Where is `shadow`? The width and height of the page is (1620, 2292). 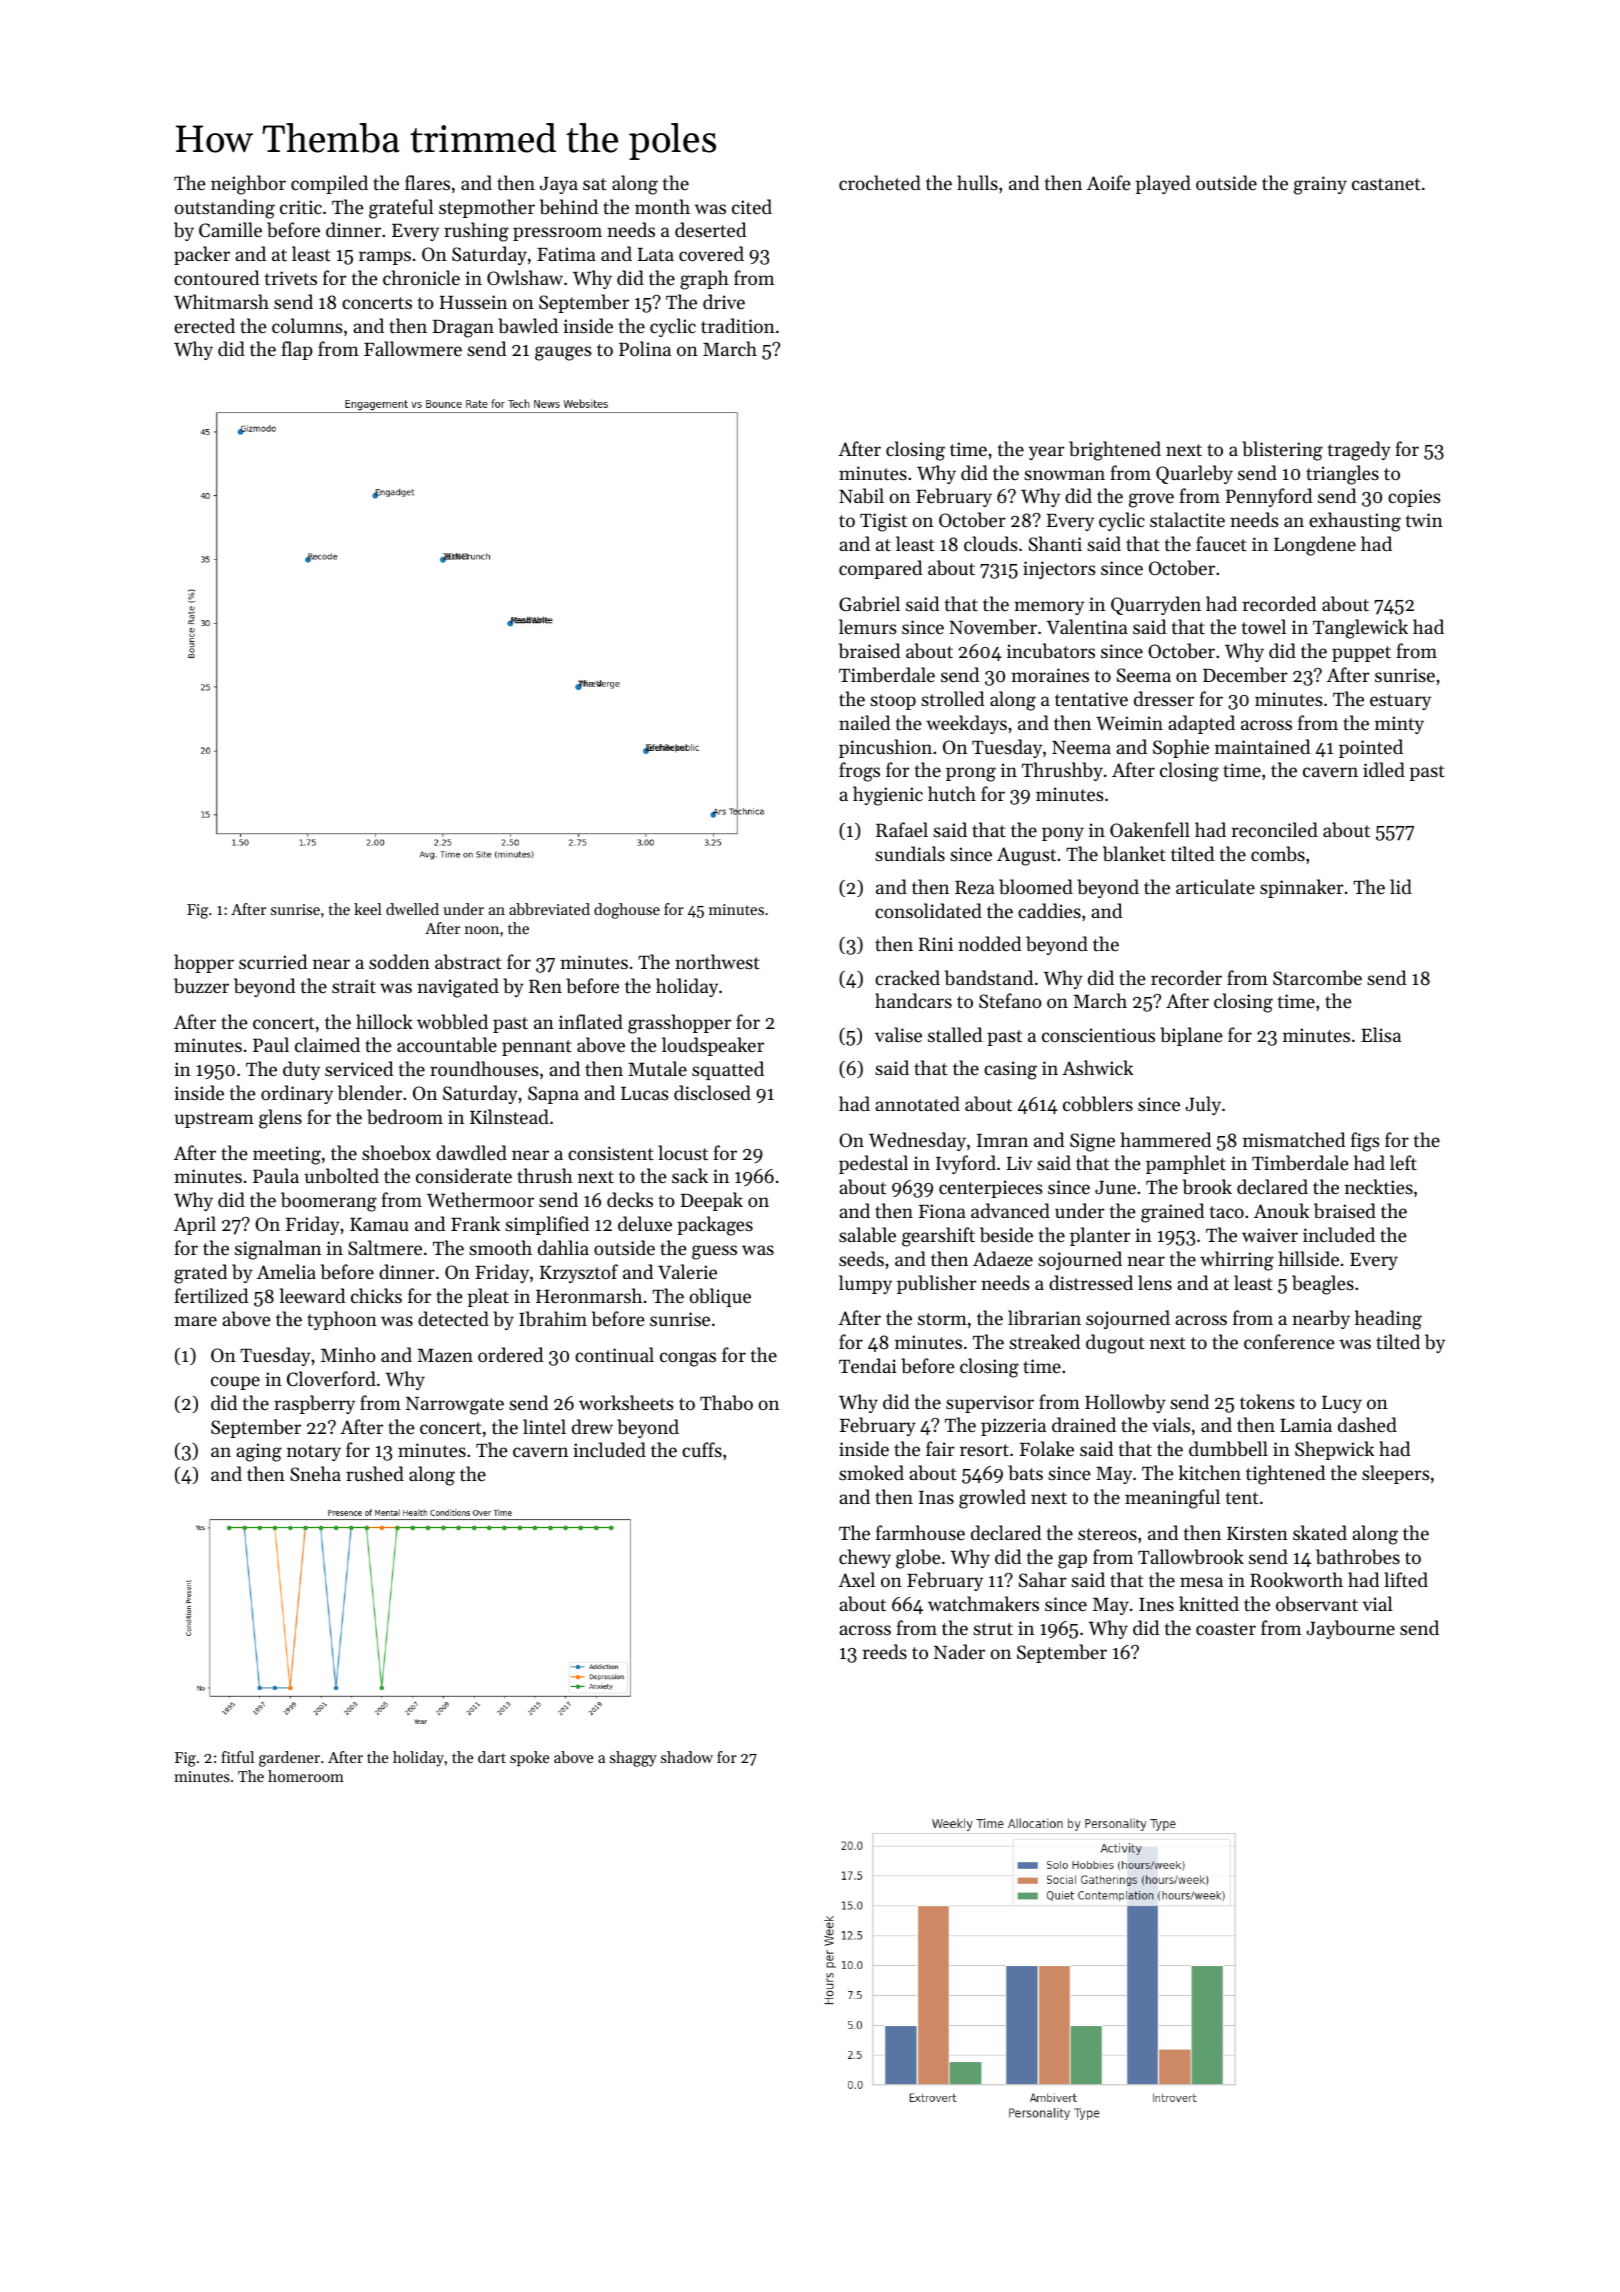 shadow is located at coordinates (687, 1757).
